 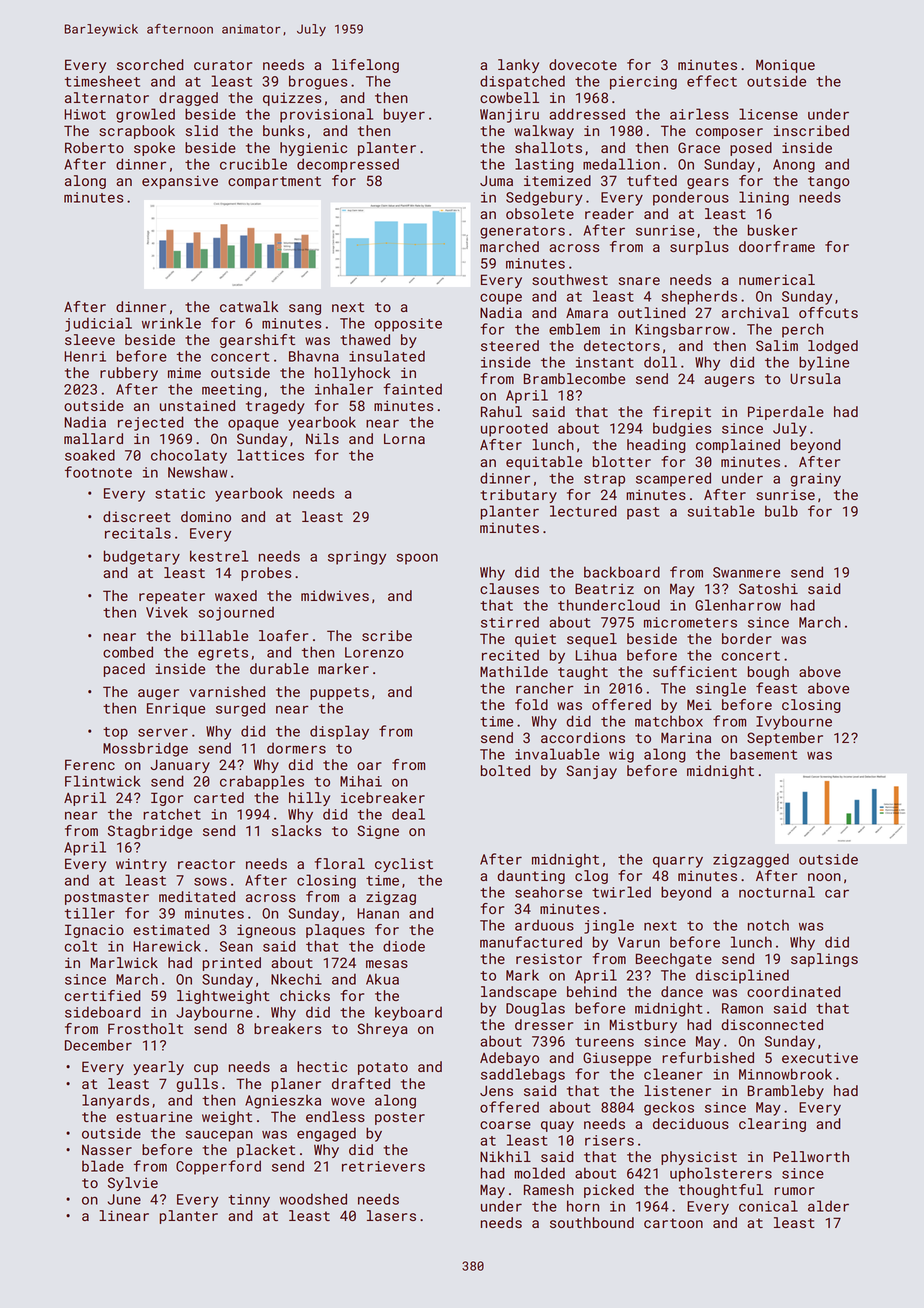 What do you see at coordinates (94, 147) in the image?
I see `Roberto` at bounding box center [94, 147].
